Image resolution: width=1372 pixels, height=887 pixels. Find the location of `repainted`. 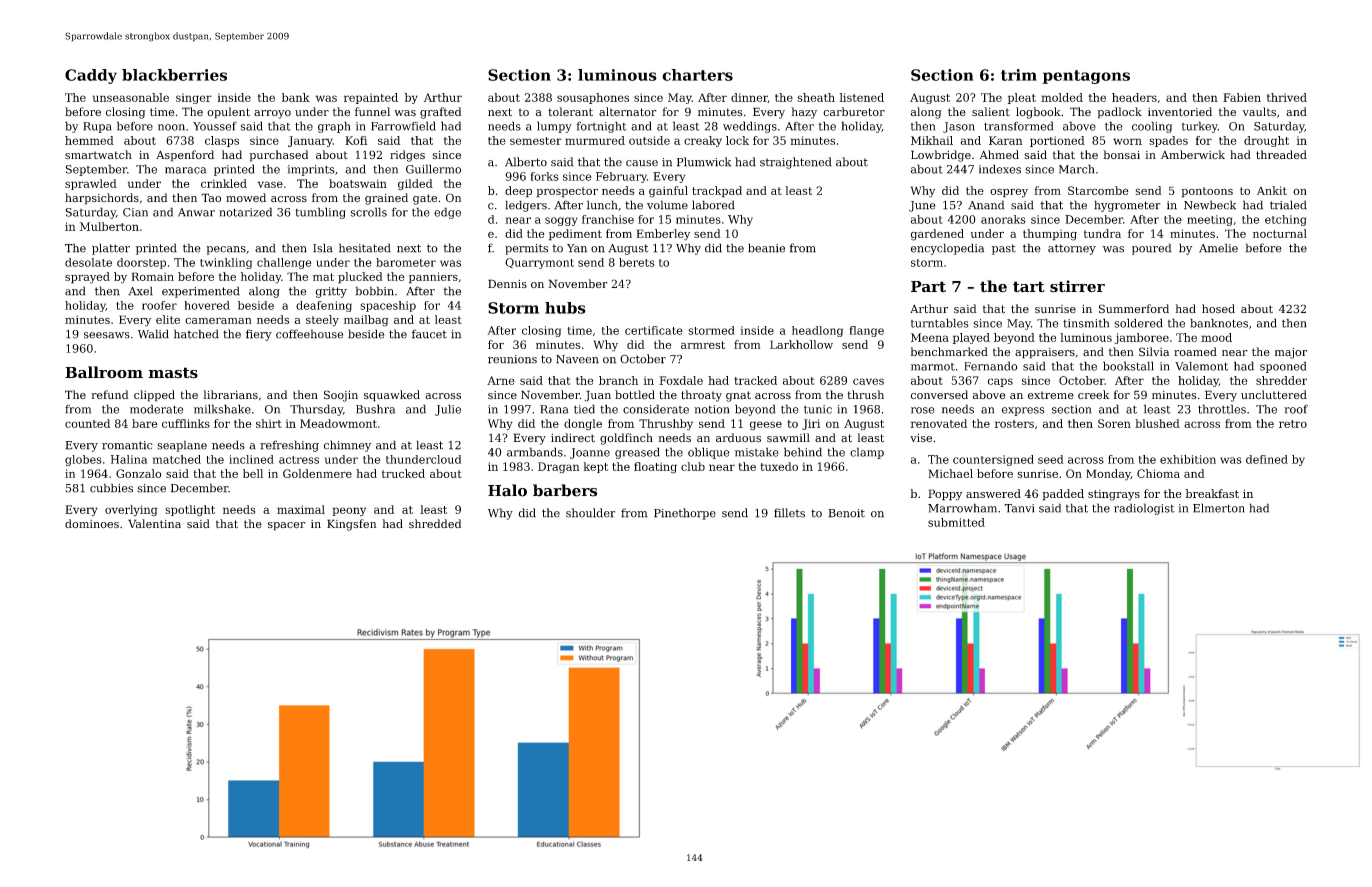

repainted is located at coordinates (371, 98).
